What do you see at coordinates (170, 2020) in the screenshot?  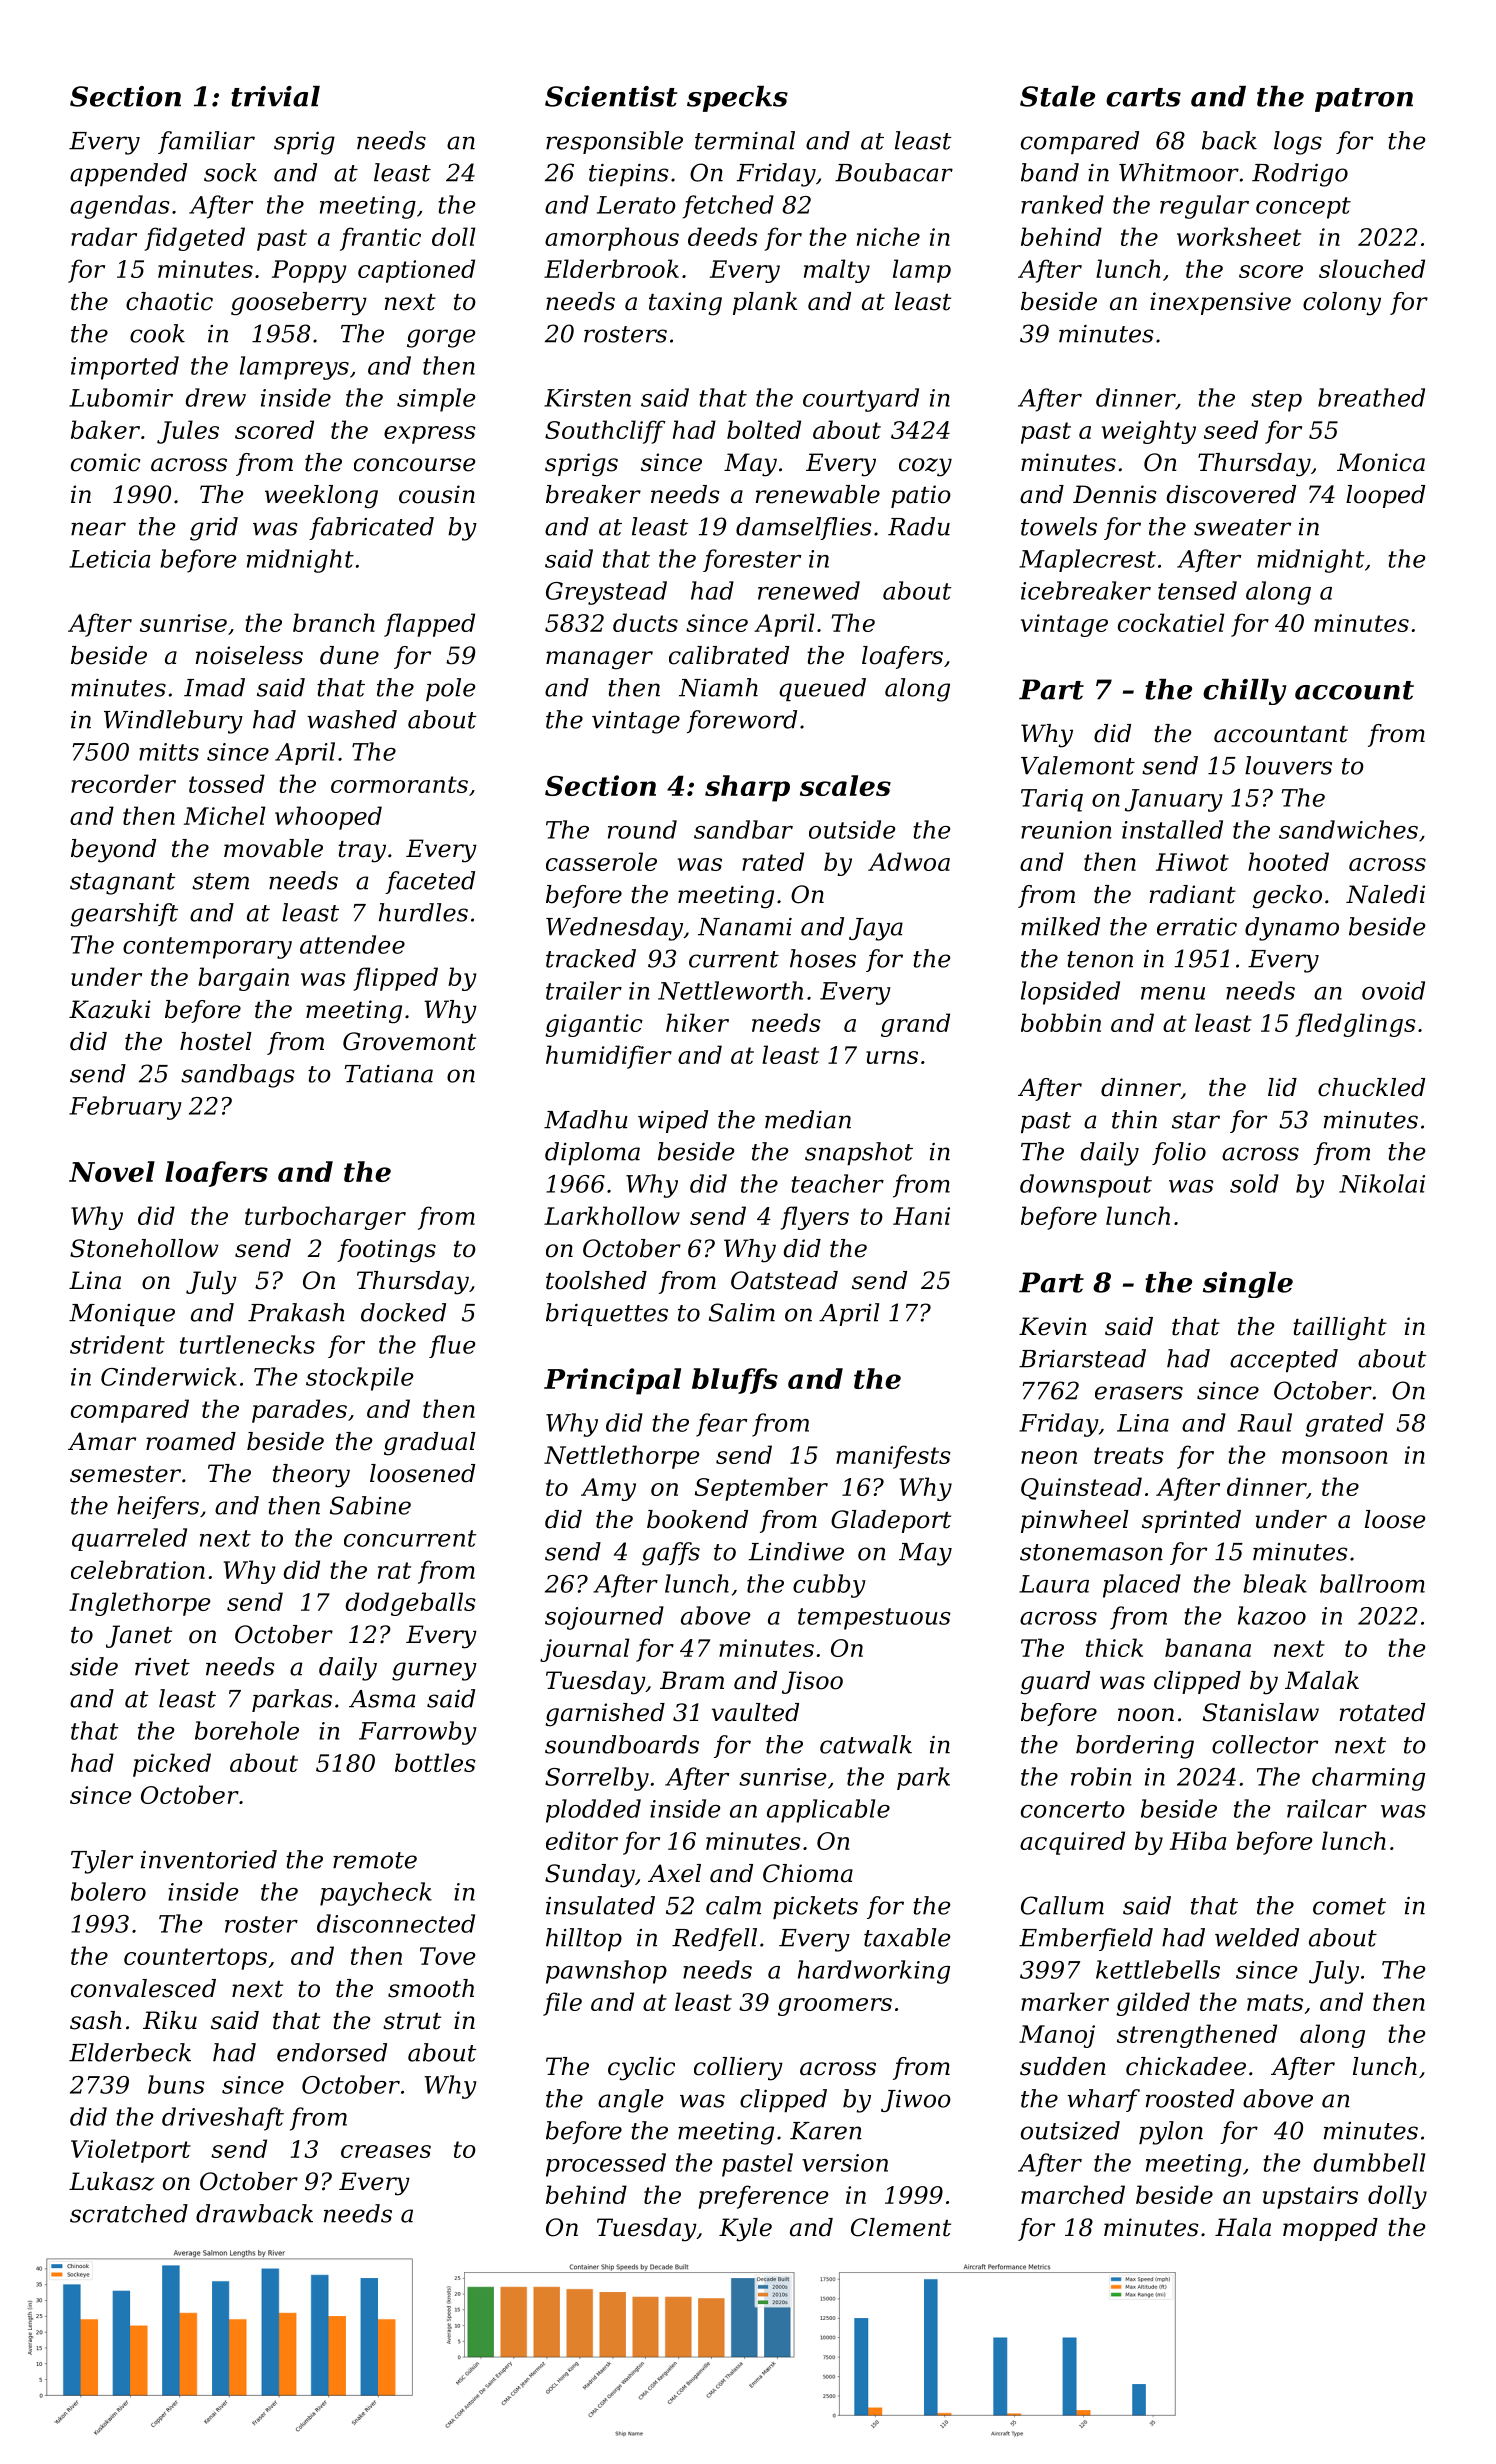 I see `Riku` at bounding box center [170, 2020].
